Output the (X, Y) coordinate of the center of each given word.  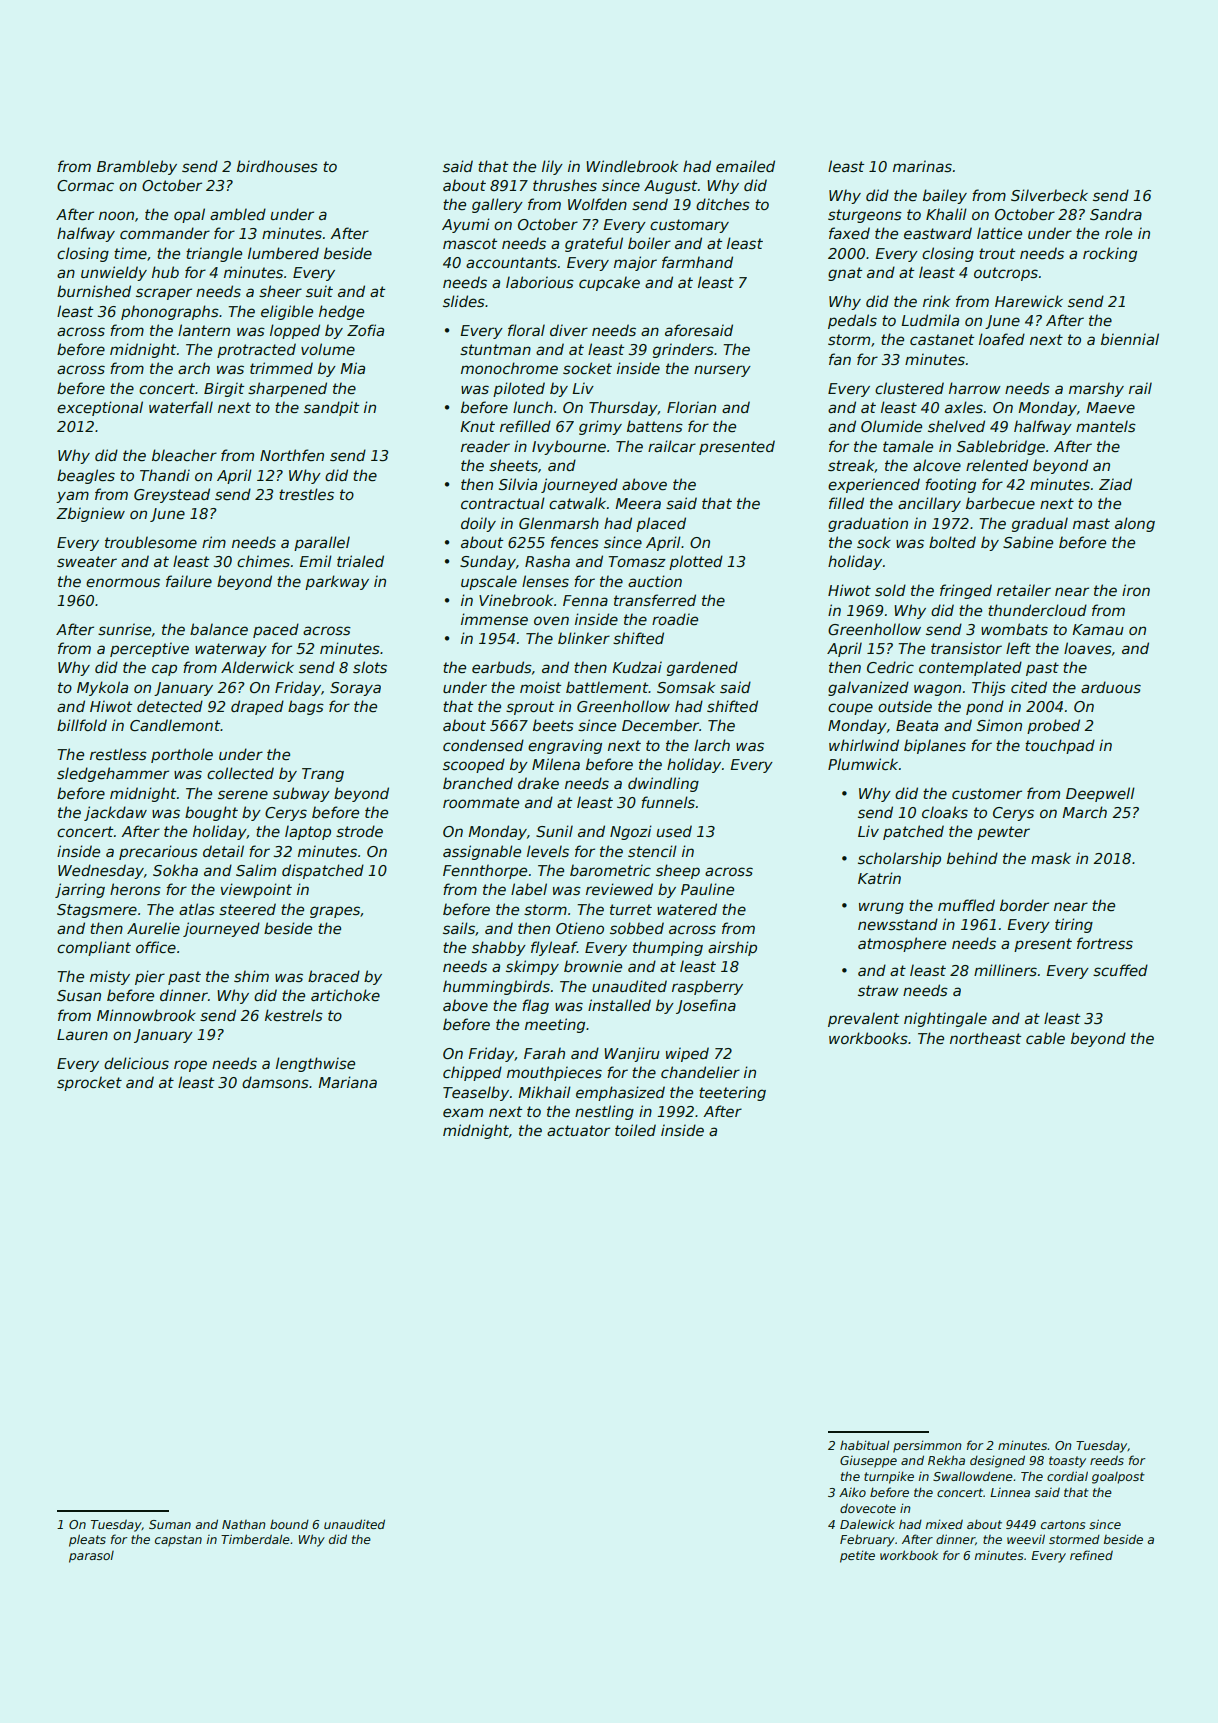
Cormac (85, 185)
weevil (1026, 1539)
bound (289, 1524)
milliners (1005, 970)
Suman (170, 1524)
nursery (722, 371)
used (674, 831)
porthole (182, 755)
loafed (1002, 339)
